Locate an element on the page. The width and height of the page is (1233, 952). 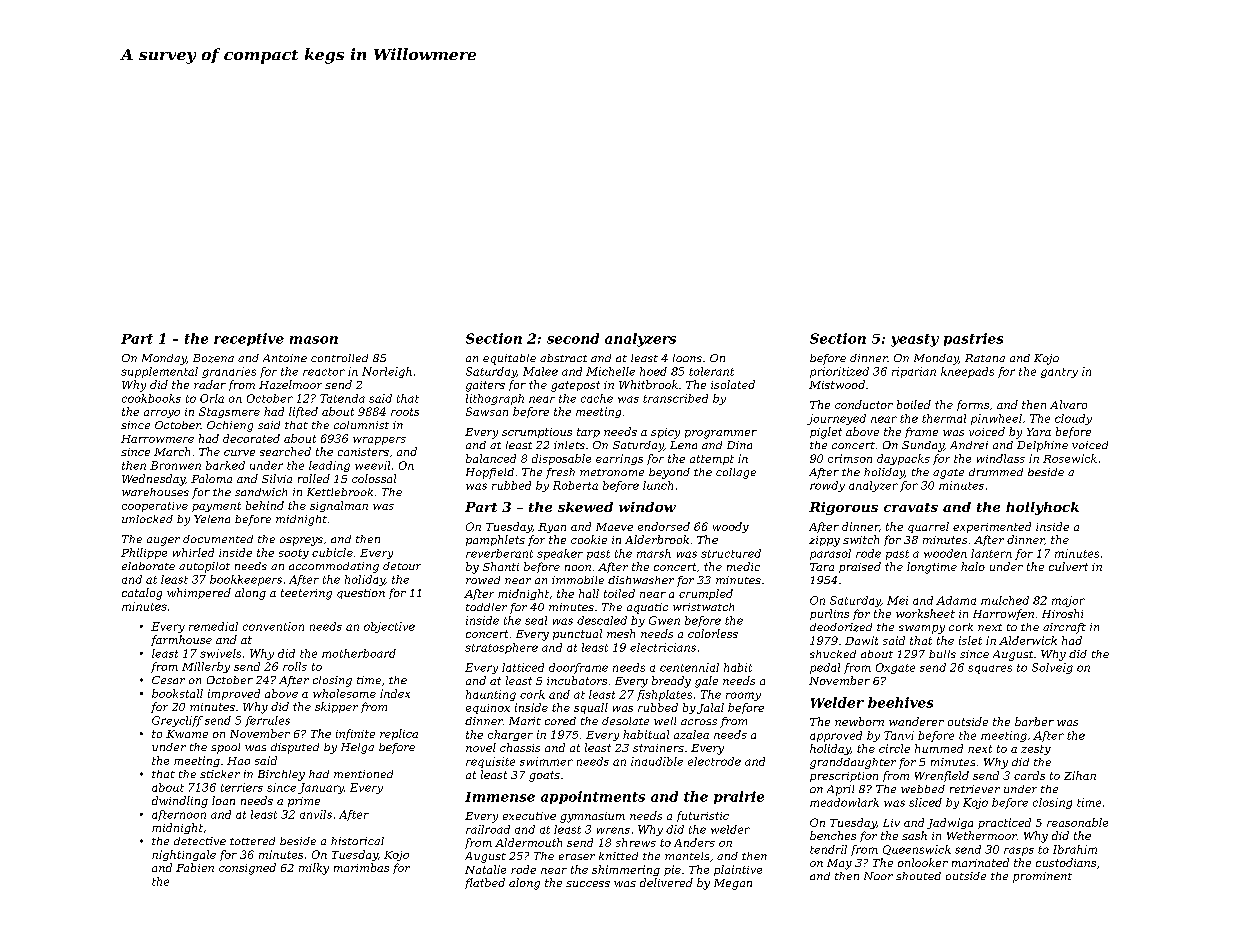
squall is located at coordinates (591, 708).
